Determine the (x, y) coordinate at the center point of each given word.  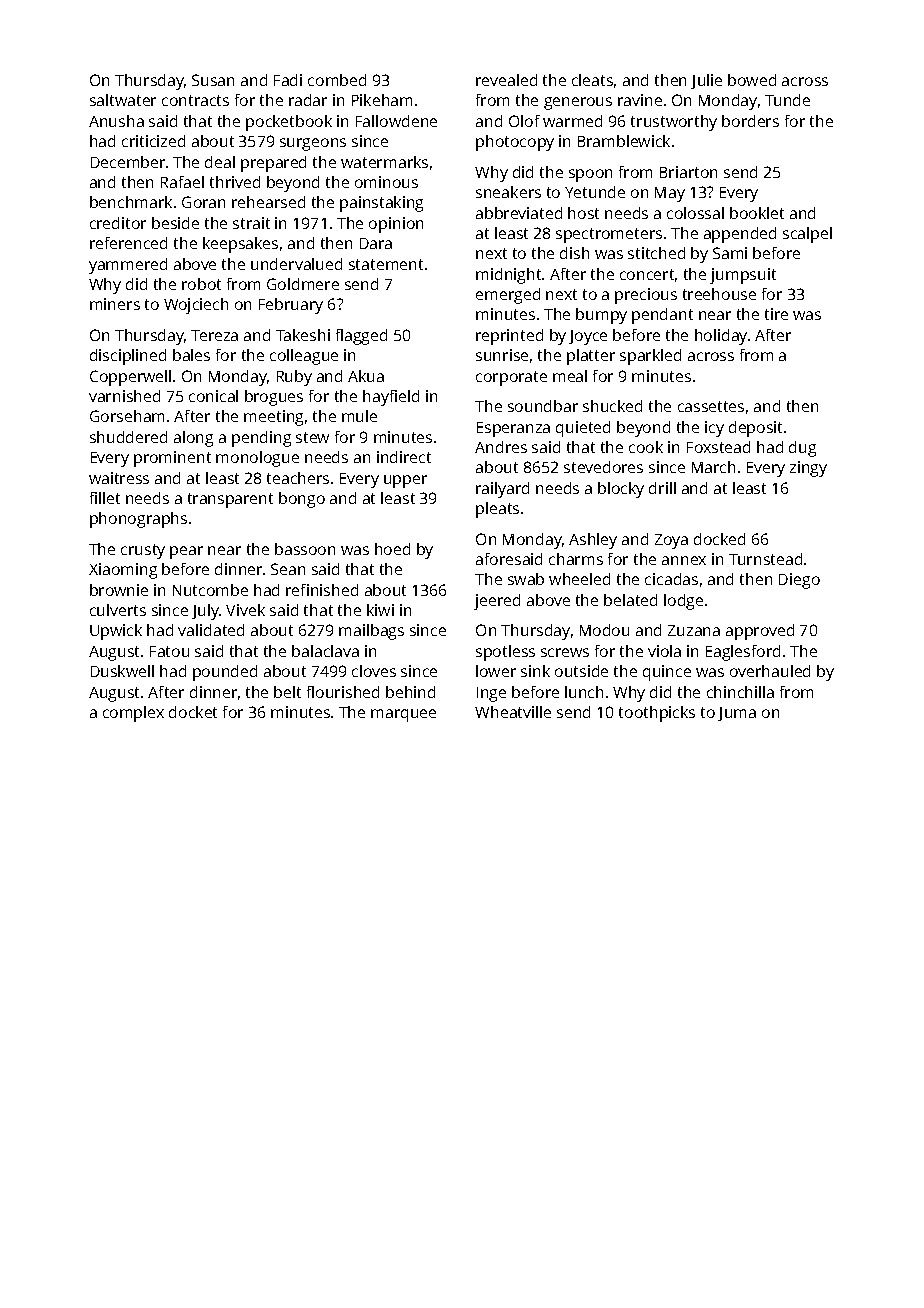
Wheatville (513, 712)
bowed (752, 80)
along (193, 439)
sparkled (650, 357)
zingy (808, 469)
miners (115, 304)
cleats (592, 80)
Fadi (288, 80)
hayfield (391, 398)
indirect (404, 457)
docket (193, 712)
